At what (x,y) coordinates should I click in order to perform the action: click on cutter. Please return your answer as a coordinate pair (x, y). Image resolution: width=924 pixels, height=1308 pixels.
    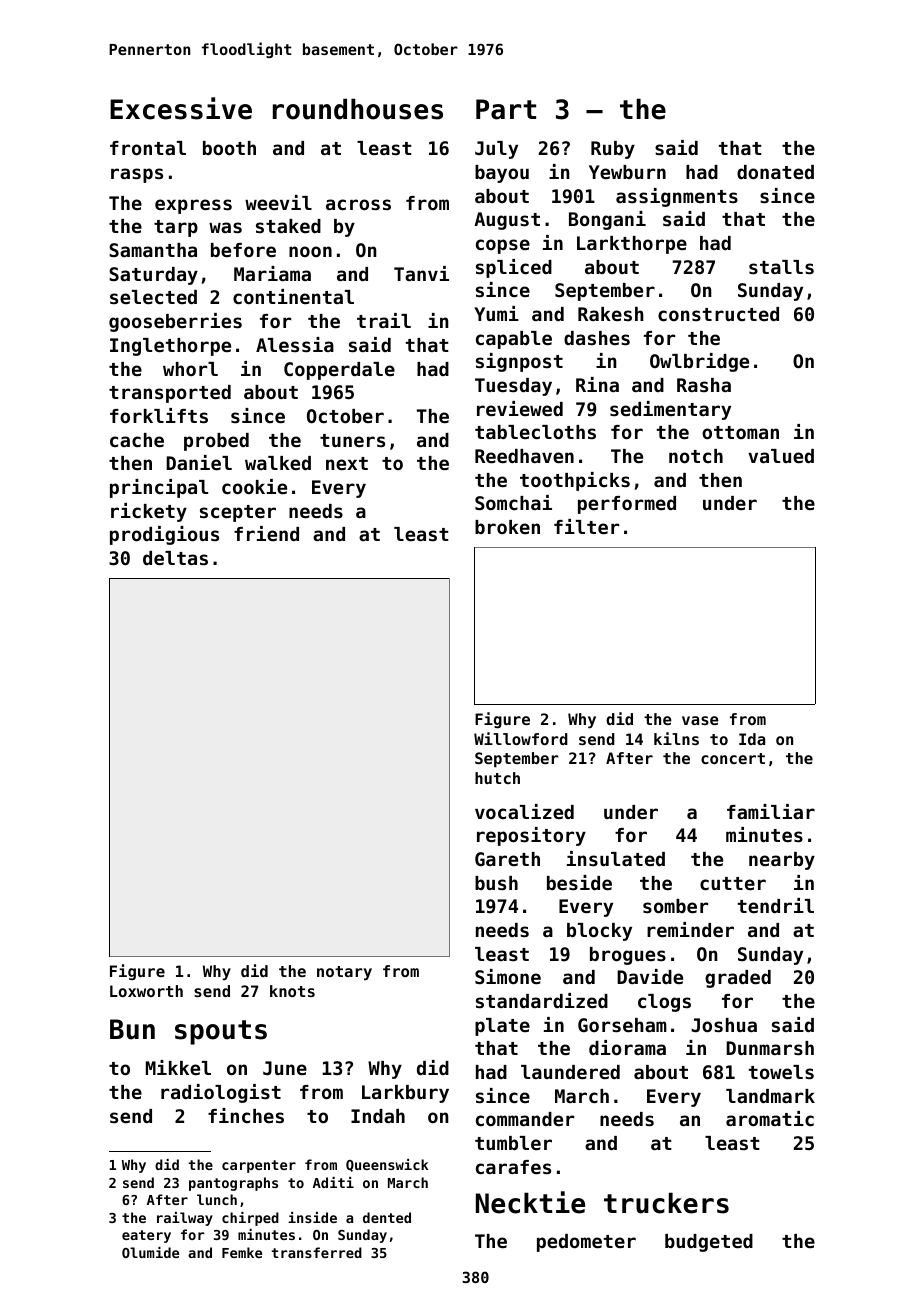
    Looking at the image, I should click on (733, 883).
